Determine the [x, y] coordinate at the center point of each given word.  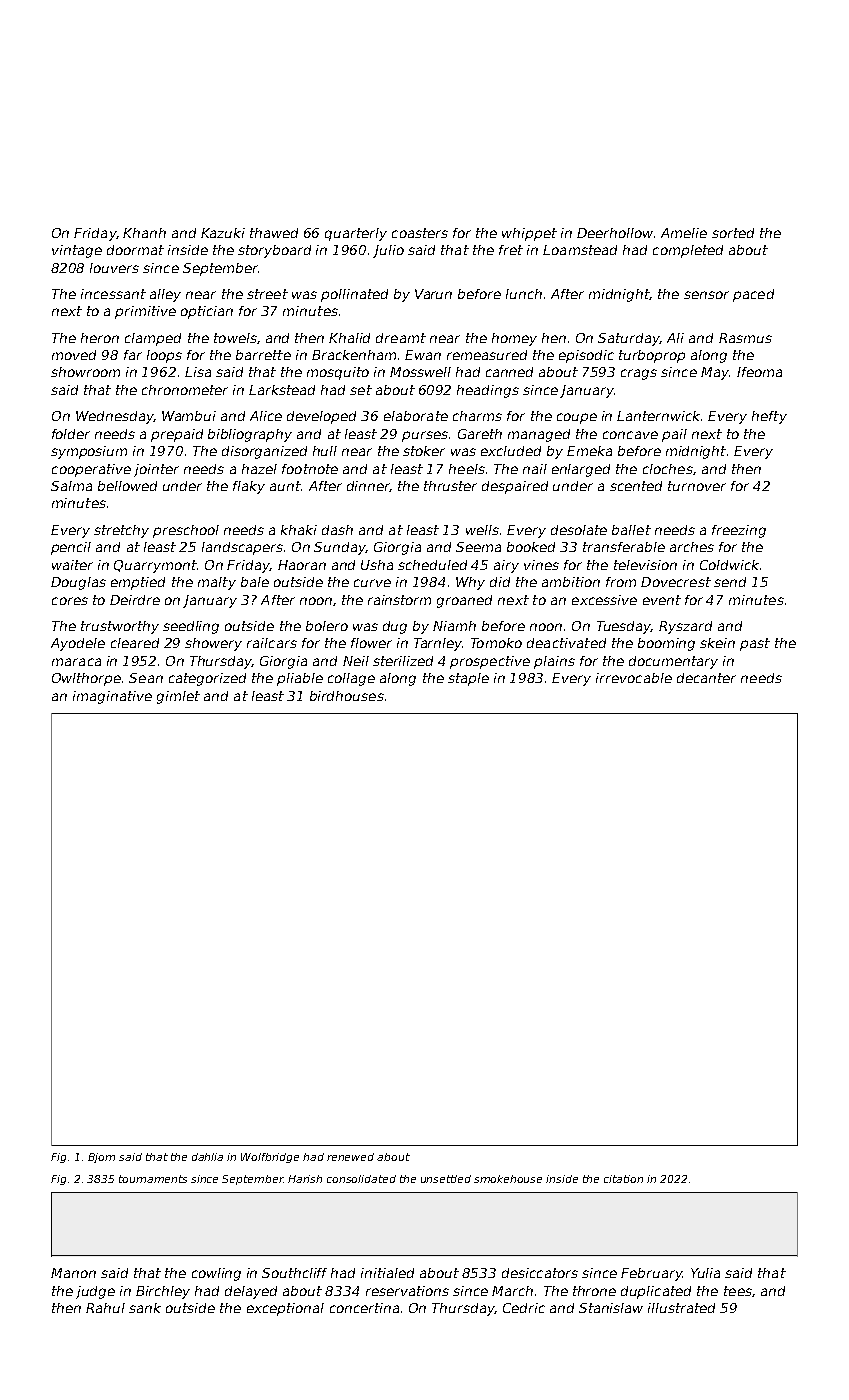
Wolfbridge [270, 1158]
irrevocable [634, 678]
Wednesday [114, 417]
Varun [433, 294]
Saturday [629, 339]
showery [213, 644]
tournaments [153, 1179]
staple [468, 679]
